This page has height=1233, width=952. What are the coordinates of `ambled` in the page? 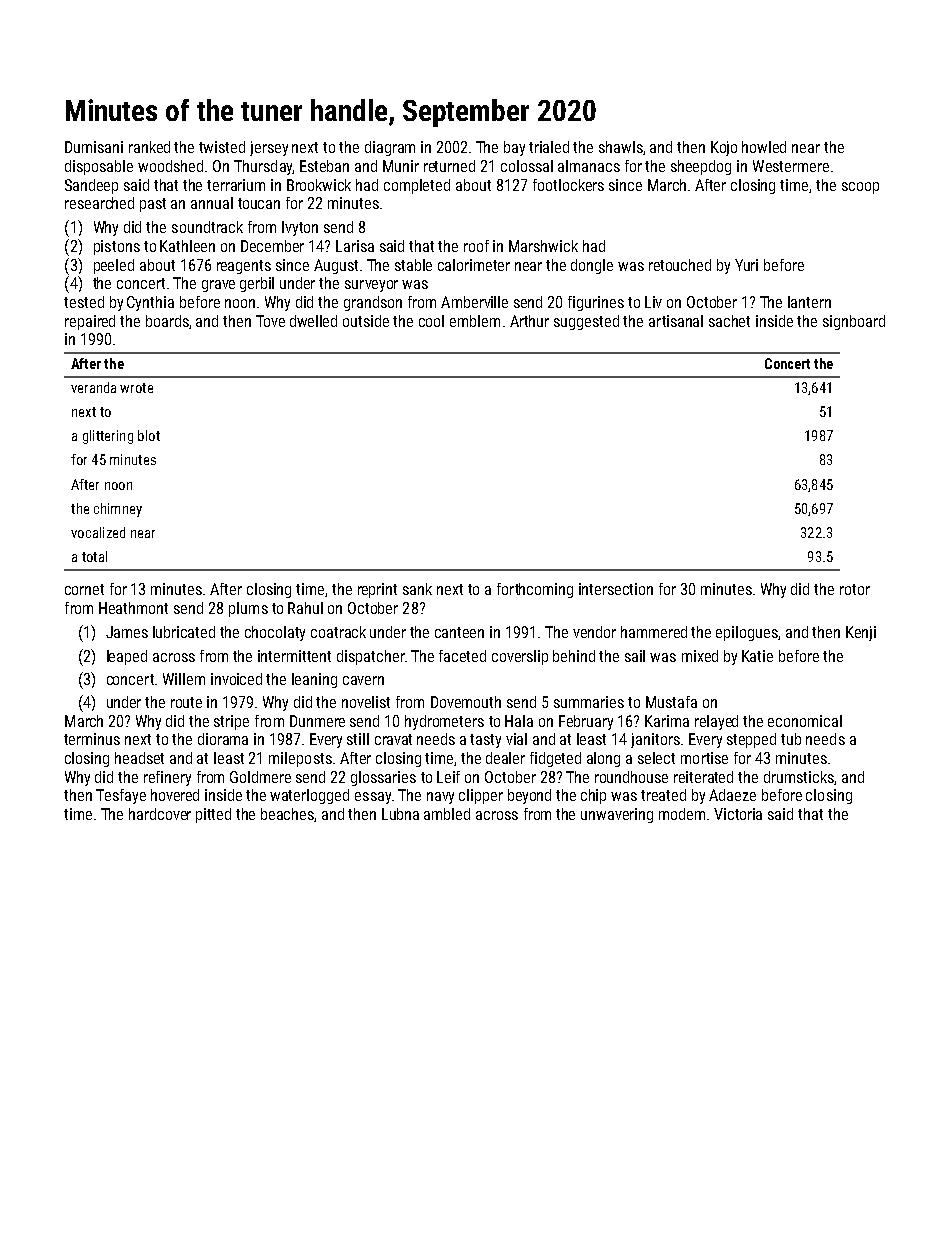 It's located at (447, 814).
